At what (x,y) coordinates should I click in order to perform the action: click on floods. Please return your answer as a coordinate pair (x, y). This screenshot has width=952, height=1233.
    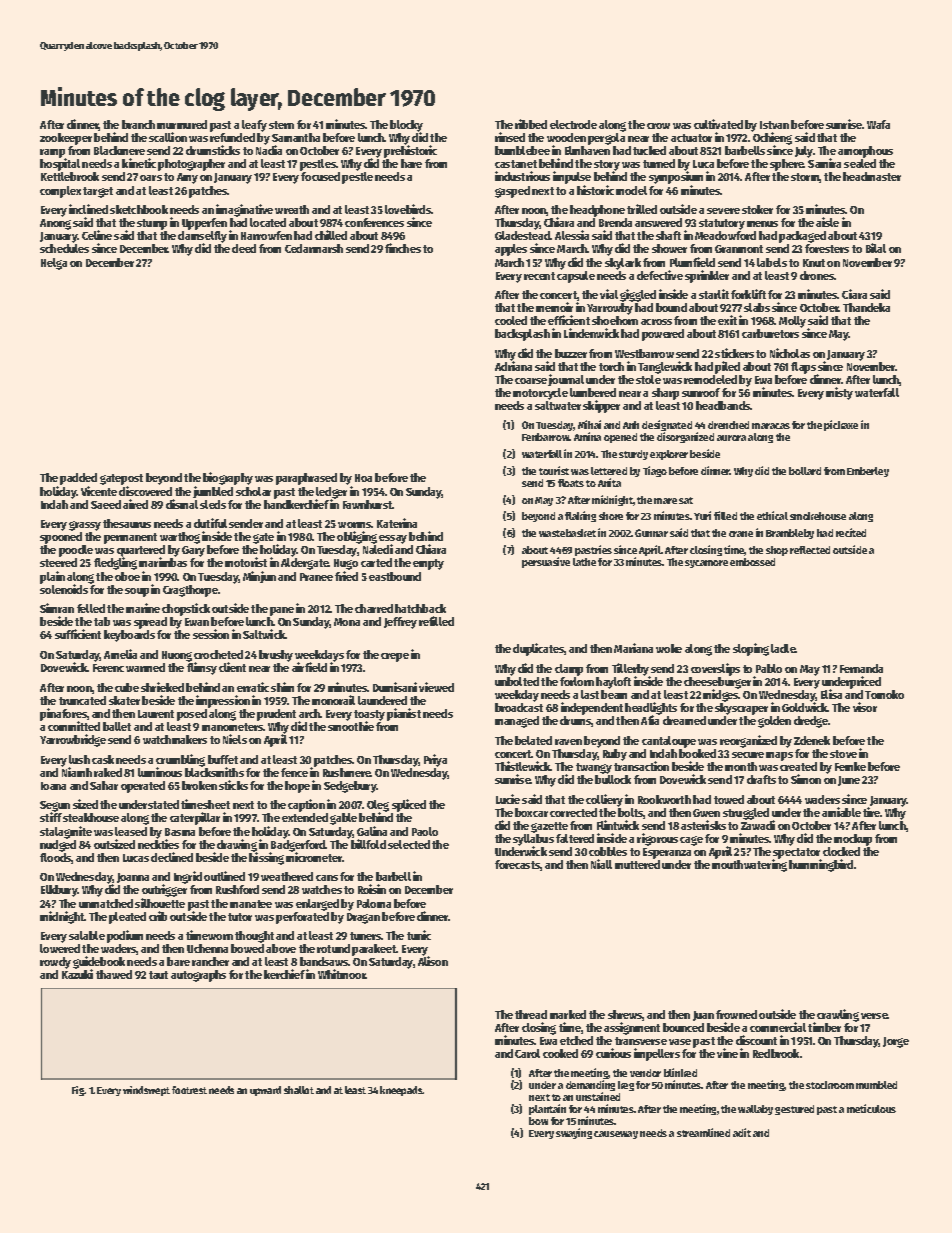
    Looking at the image, I should click on (56, 858).
